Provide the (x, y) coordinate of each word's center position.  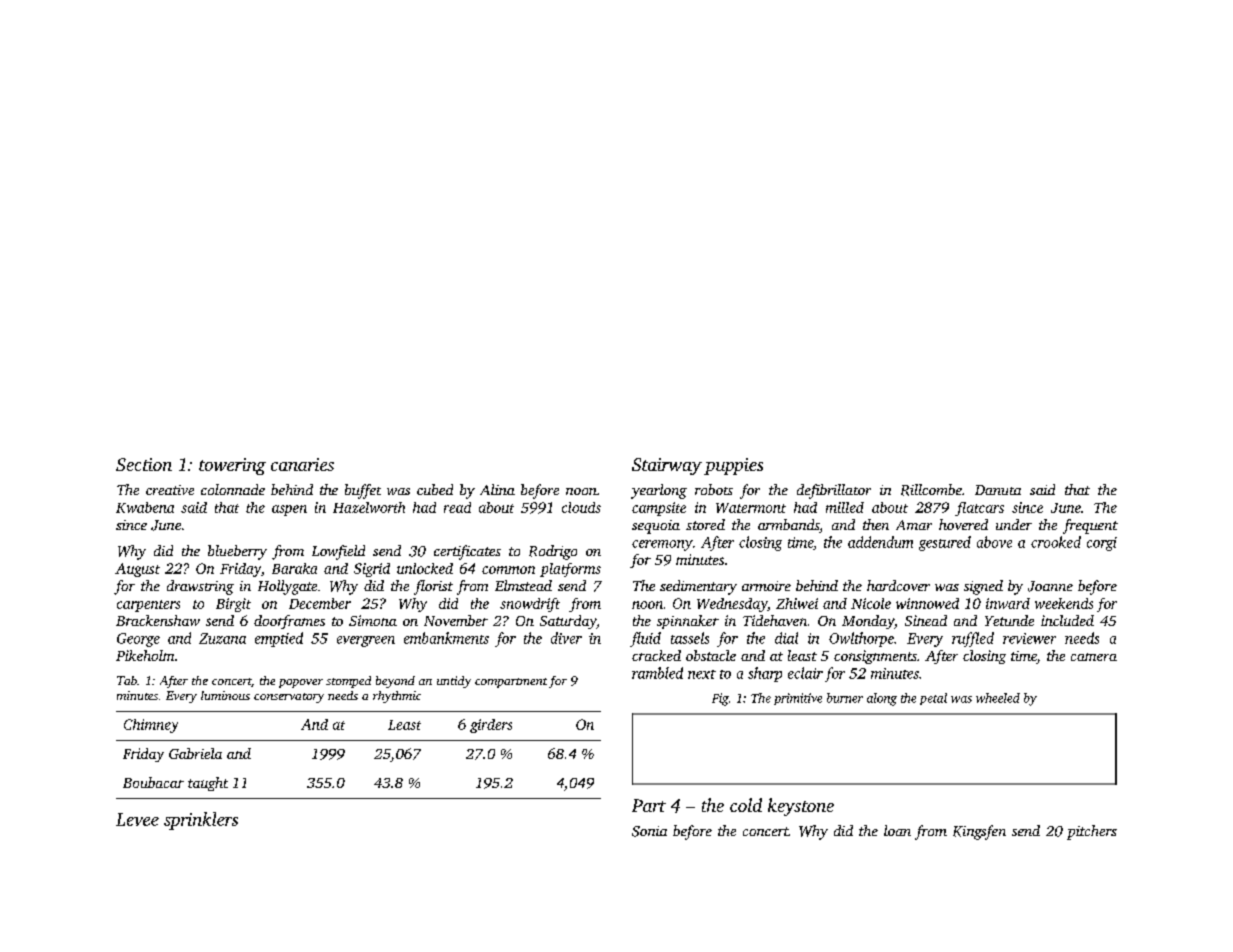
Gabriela (195, 753)
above (994, 542)
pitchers (1092, 832)
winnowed (927, 603)
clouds (581, 507)
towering (232, 466)
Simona (373, 620)
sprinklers (201, 821)
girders (491, 726)
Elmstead (523, 585)
